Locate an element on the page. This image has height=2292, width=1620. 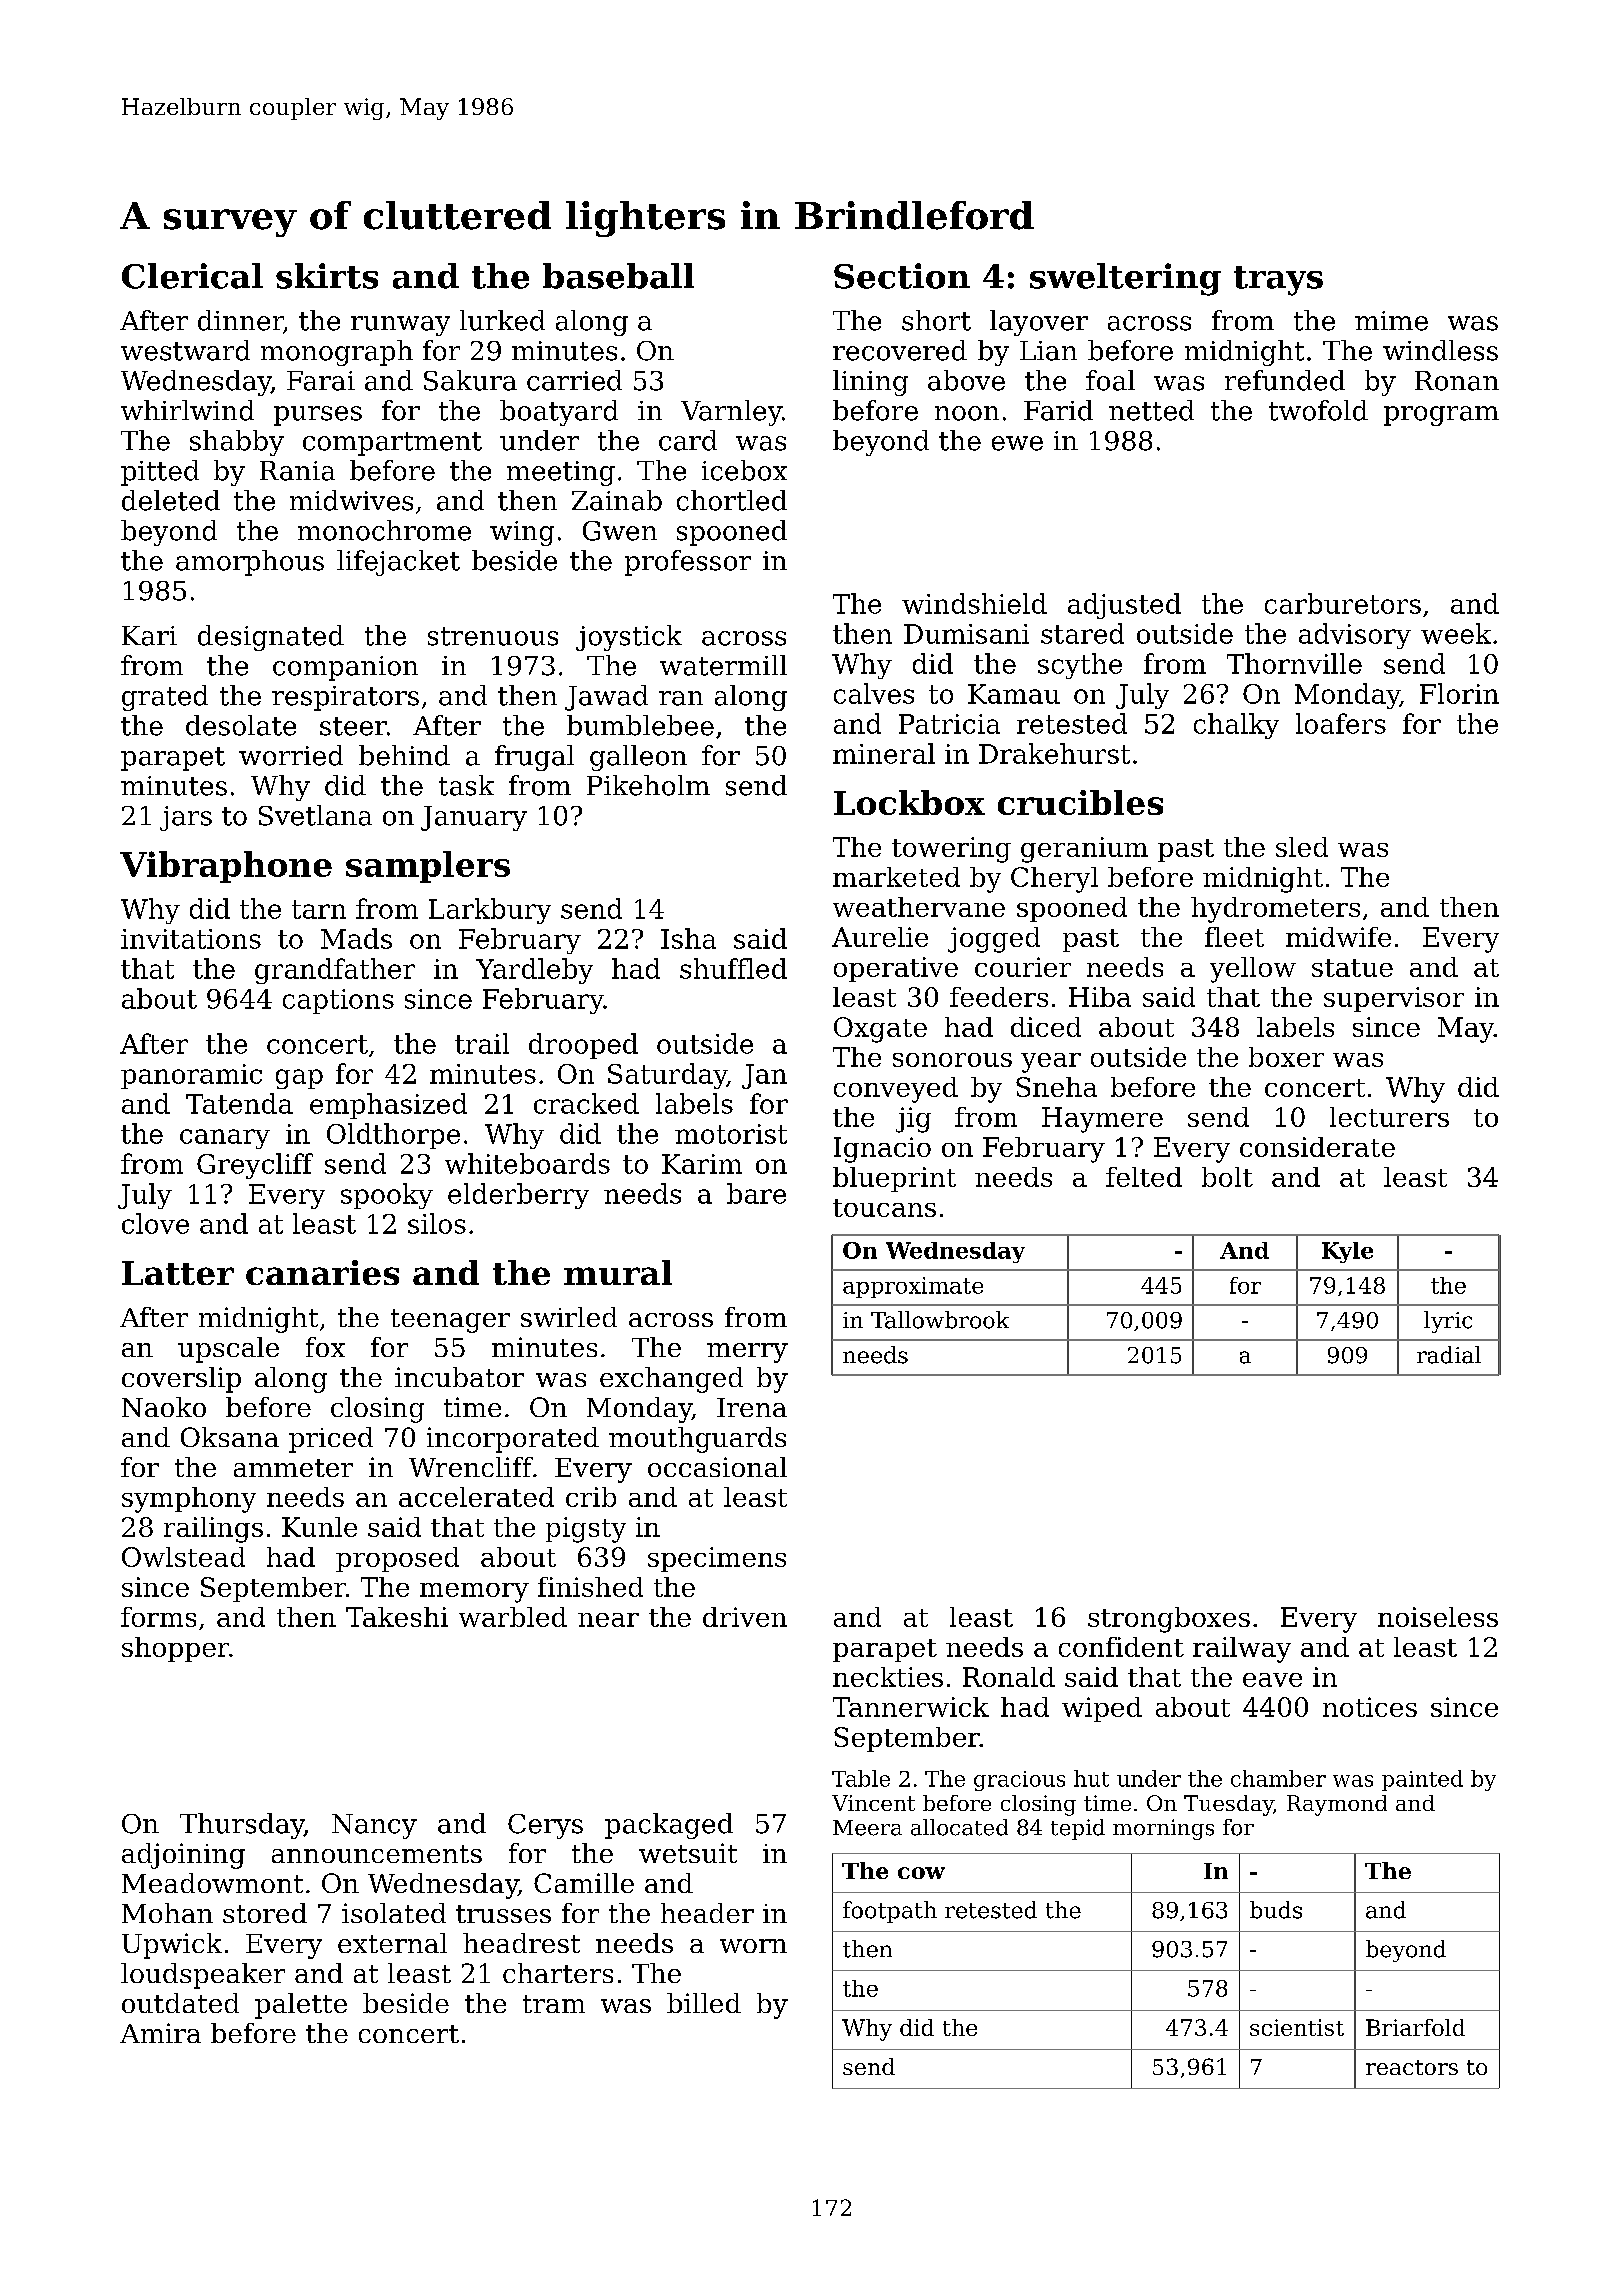
reactors is located at coordinates (1412, 2067).
